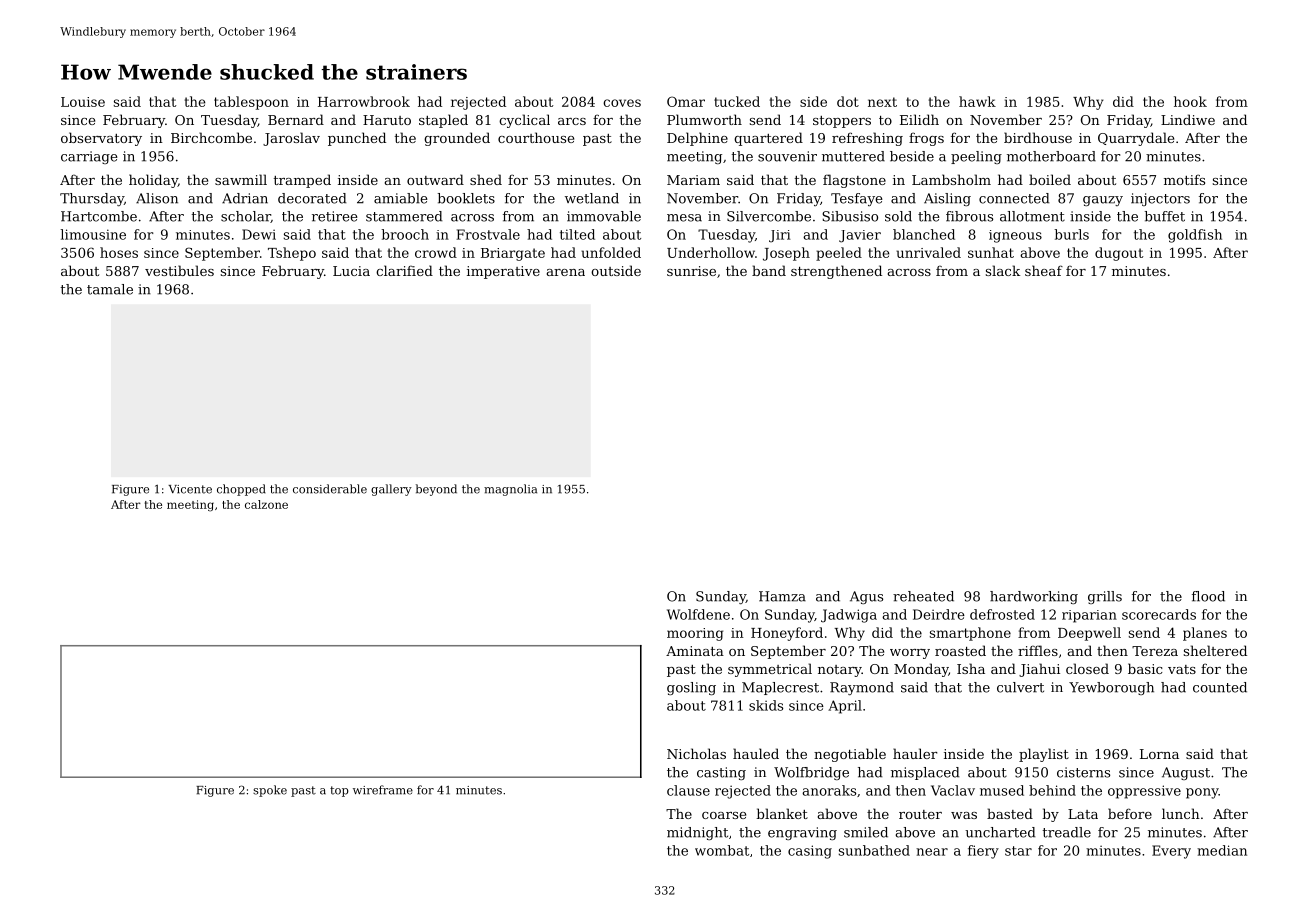 Image resolution: width=1308 pixels, height=924 pixels. What do you see at coordinates (391, 490) in the document?
I see `gallery` at bounding box center [391, 490].
